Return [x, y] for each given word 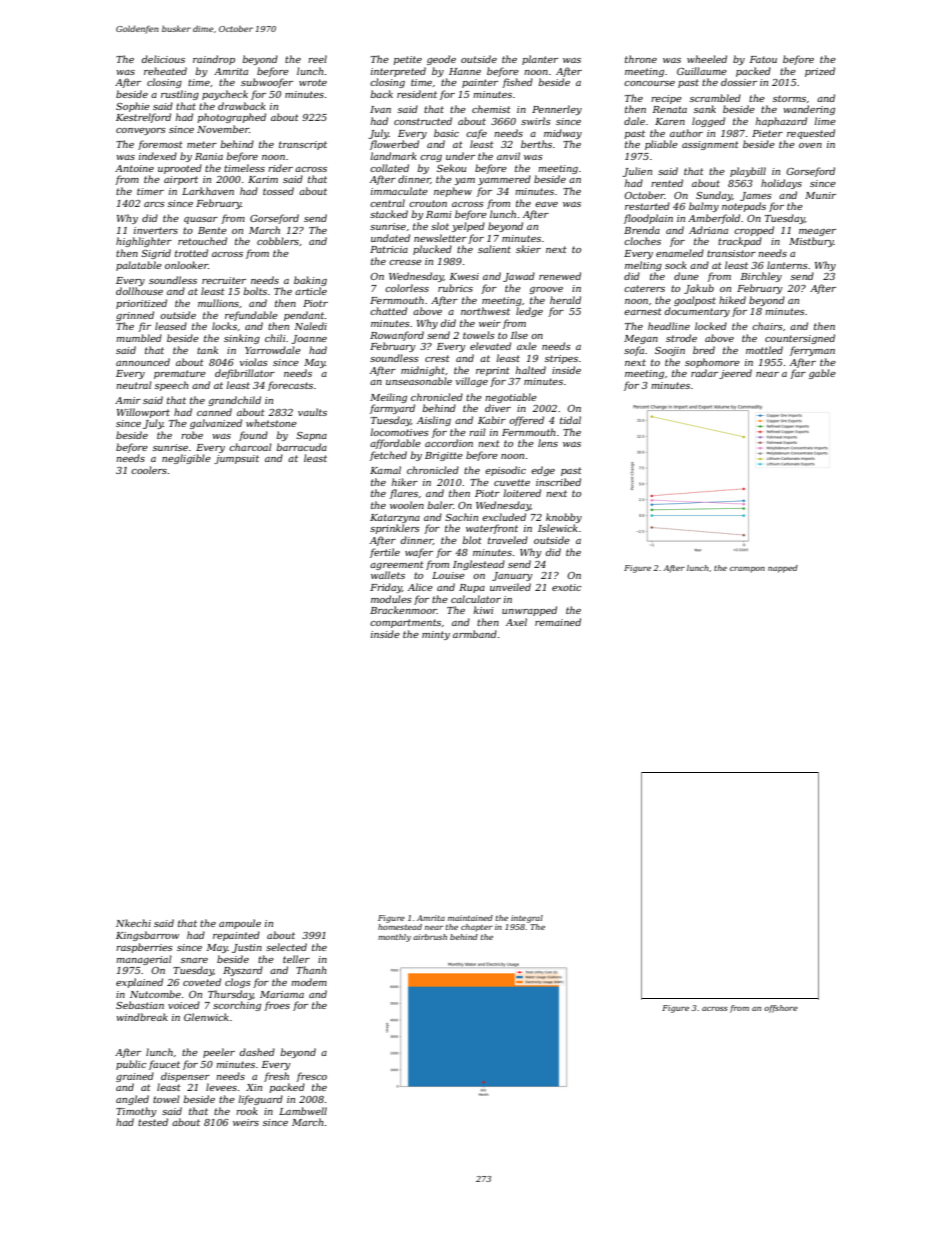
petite [408, 60]
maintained [470, 918]
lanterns [787, 265]
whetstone [271, 423]
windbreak [142, 1017]
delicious [163, 59]
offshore [781, 1009]
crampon [747, 570]
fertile [385, 553]
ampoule [240, 924]
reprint [493, 371]
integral [527, 919]
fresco [311, 1077]
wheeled [707, 59]
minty [436, 635]
